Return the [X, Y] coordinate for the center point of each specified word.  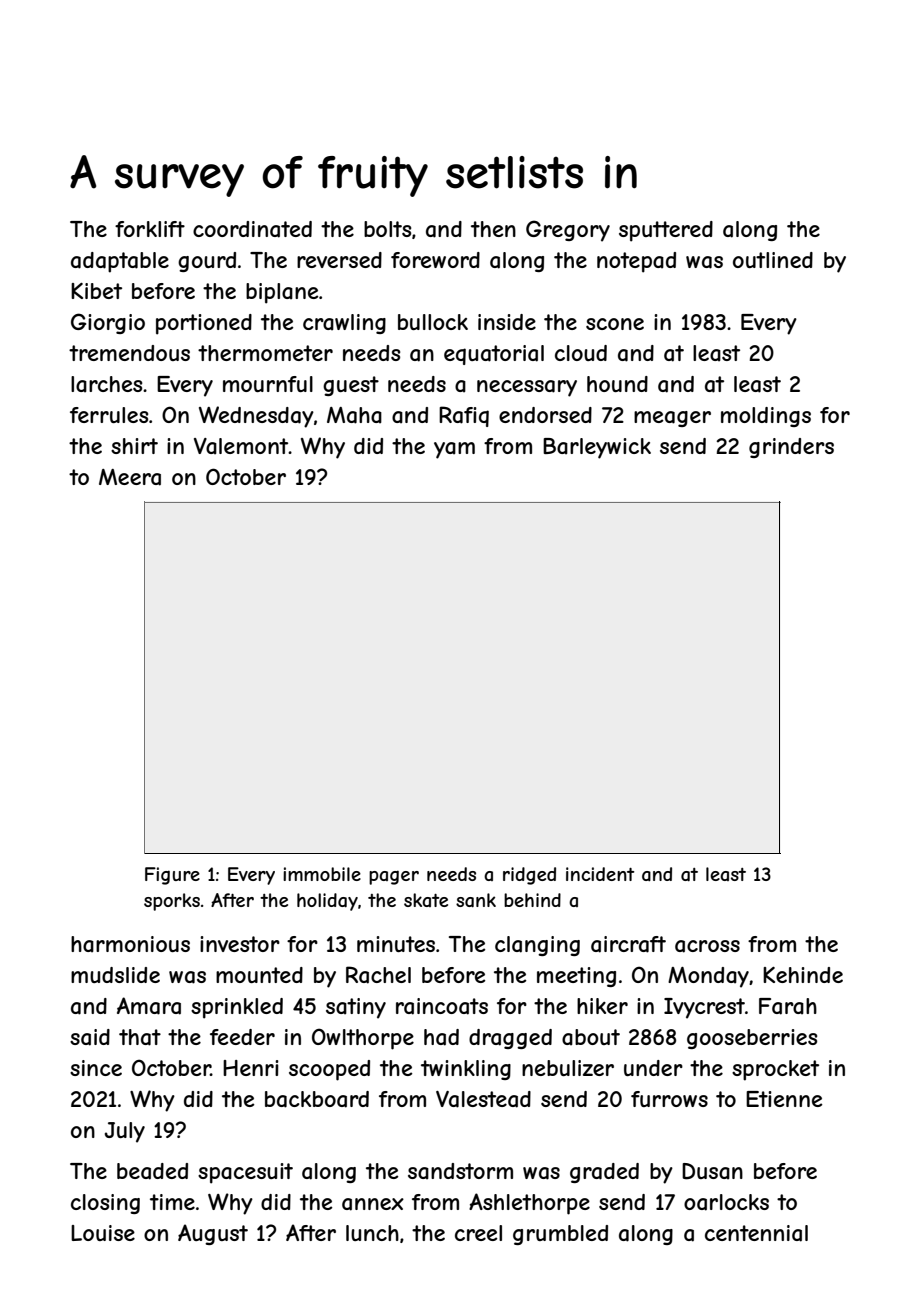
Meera [130, 477]
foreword [435, 260]
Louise [103, 1233]
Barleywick [597, 448]
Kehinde [803, 975]
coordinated [252, 229]
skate [426, 900]
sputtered [666, 231]
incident [600, 874]
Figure [172, 876]
